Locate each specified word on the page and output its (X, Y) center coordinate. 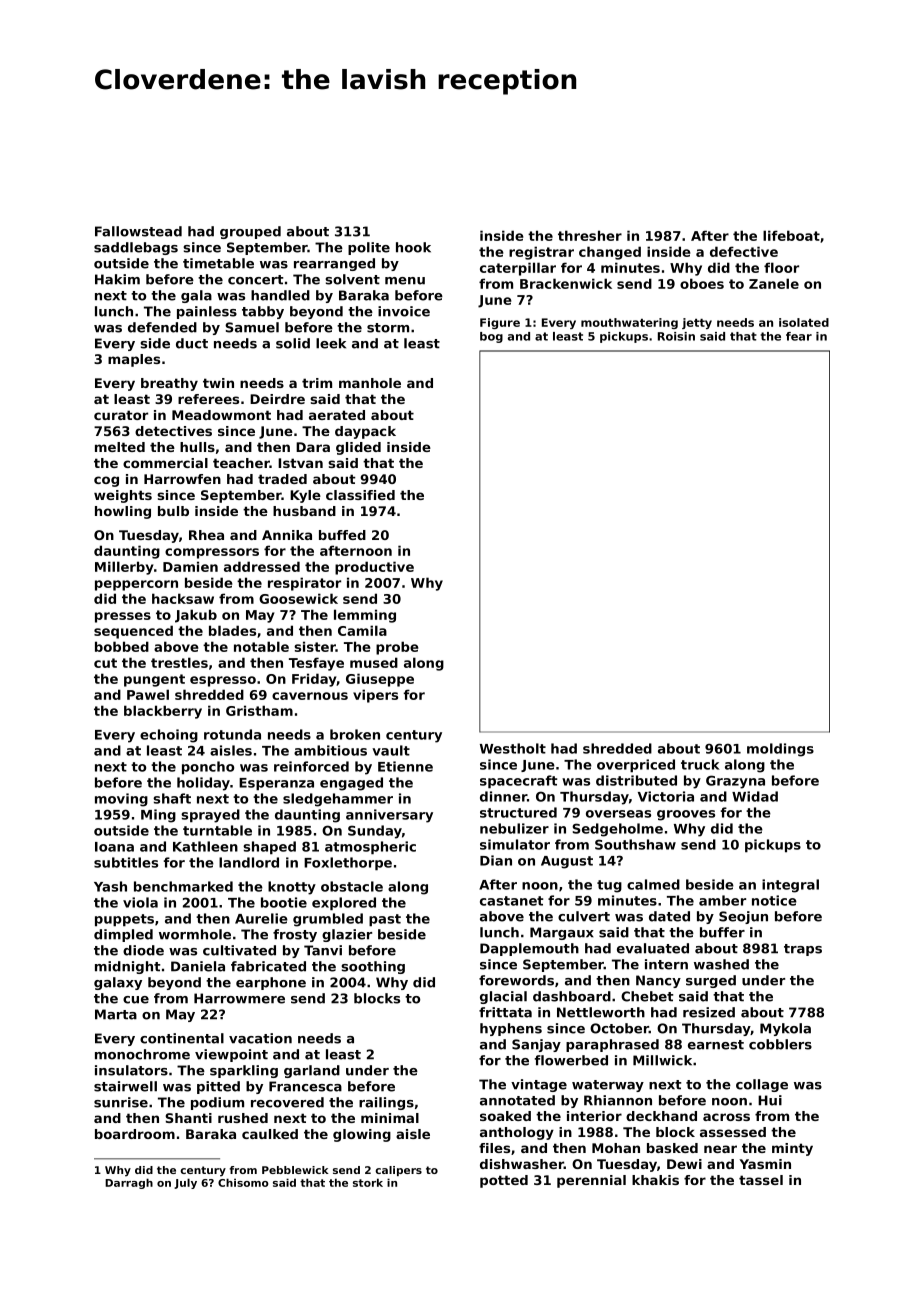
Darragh (129, 1183)
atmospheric (370, 848)
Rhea (206, 535)
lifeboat (791, 235)
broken (355, 734)
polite (369, 248)
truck (700, 764)
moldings (780, 750)
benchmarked (183, 886)
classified (360, 495)
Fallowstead (138, 231)
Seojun (743, 917)
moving (121, 800)
